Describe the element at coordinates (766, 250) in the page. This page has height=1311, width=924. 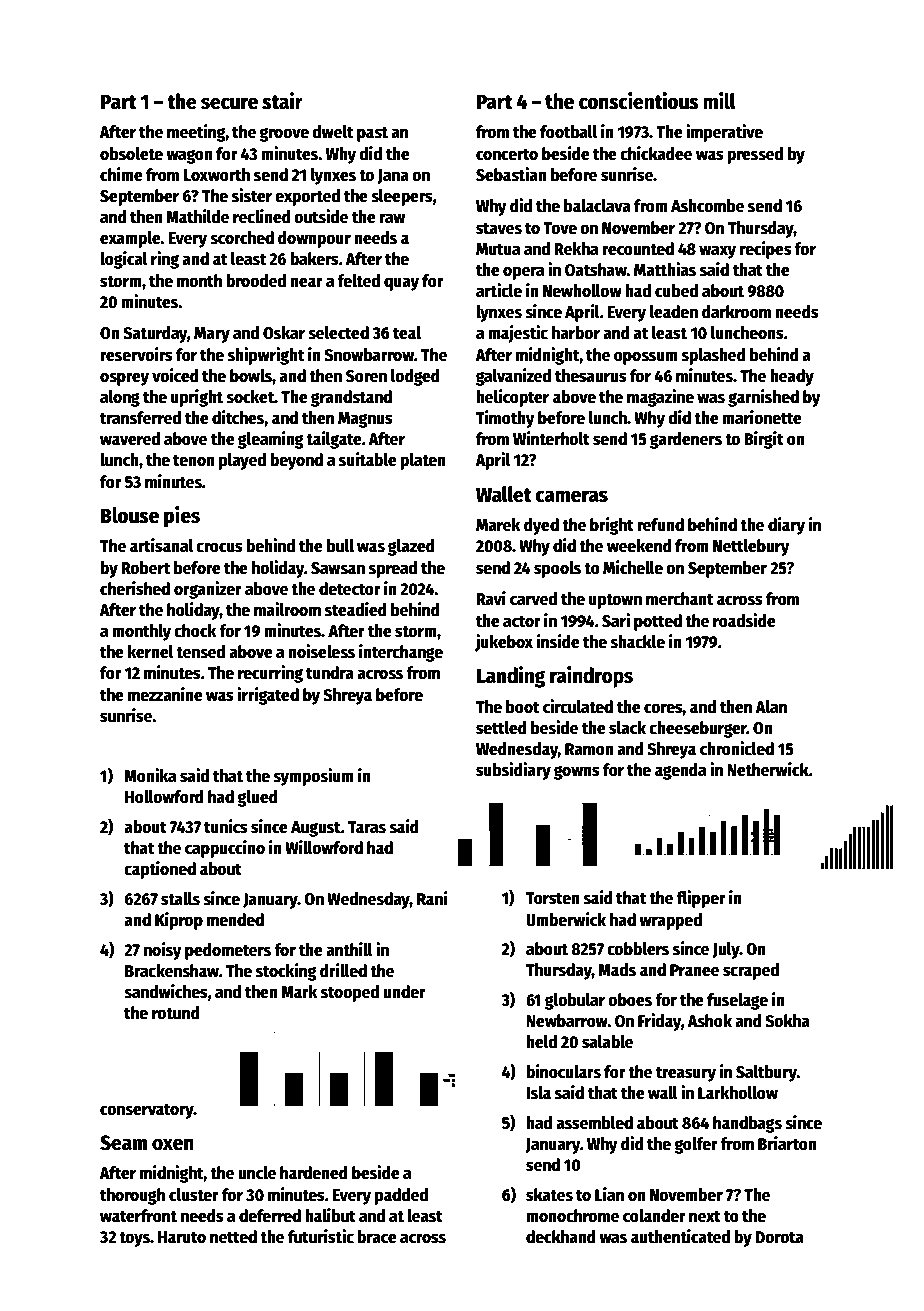
I see `recipes` at that location.
